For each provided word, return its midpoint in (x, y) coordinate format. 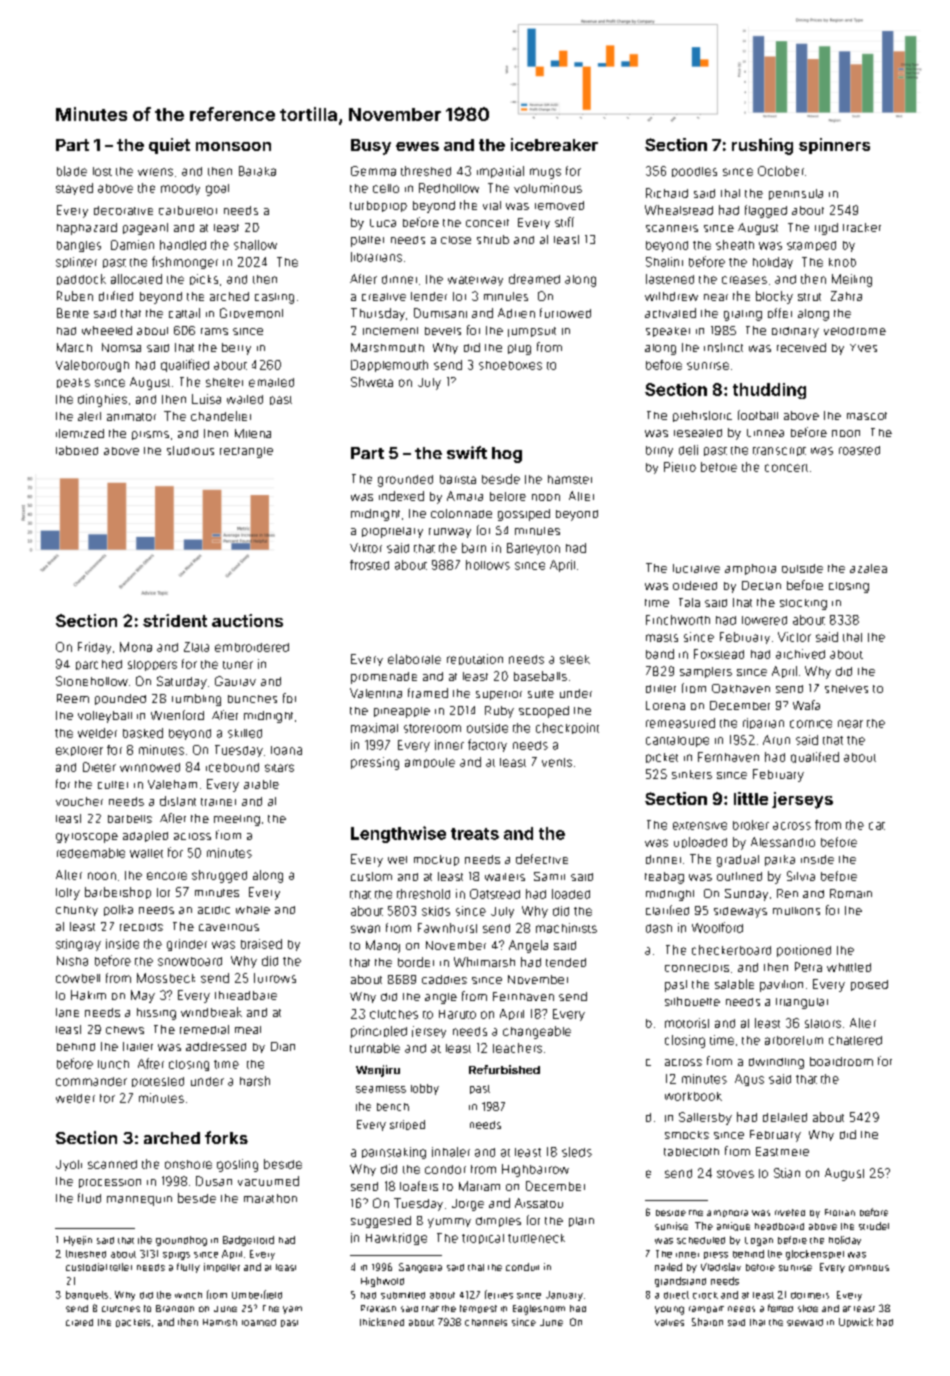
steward (805, 1322)
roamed (259, 1322)
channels (486, 1322)
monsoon (233, 146)
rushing (762, 146)
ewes (417, 146)
